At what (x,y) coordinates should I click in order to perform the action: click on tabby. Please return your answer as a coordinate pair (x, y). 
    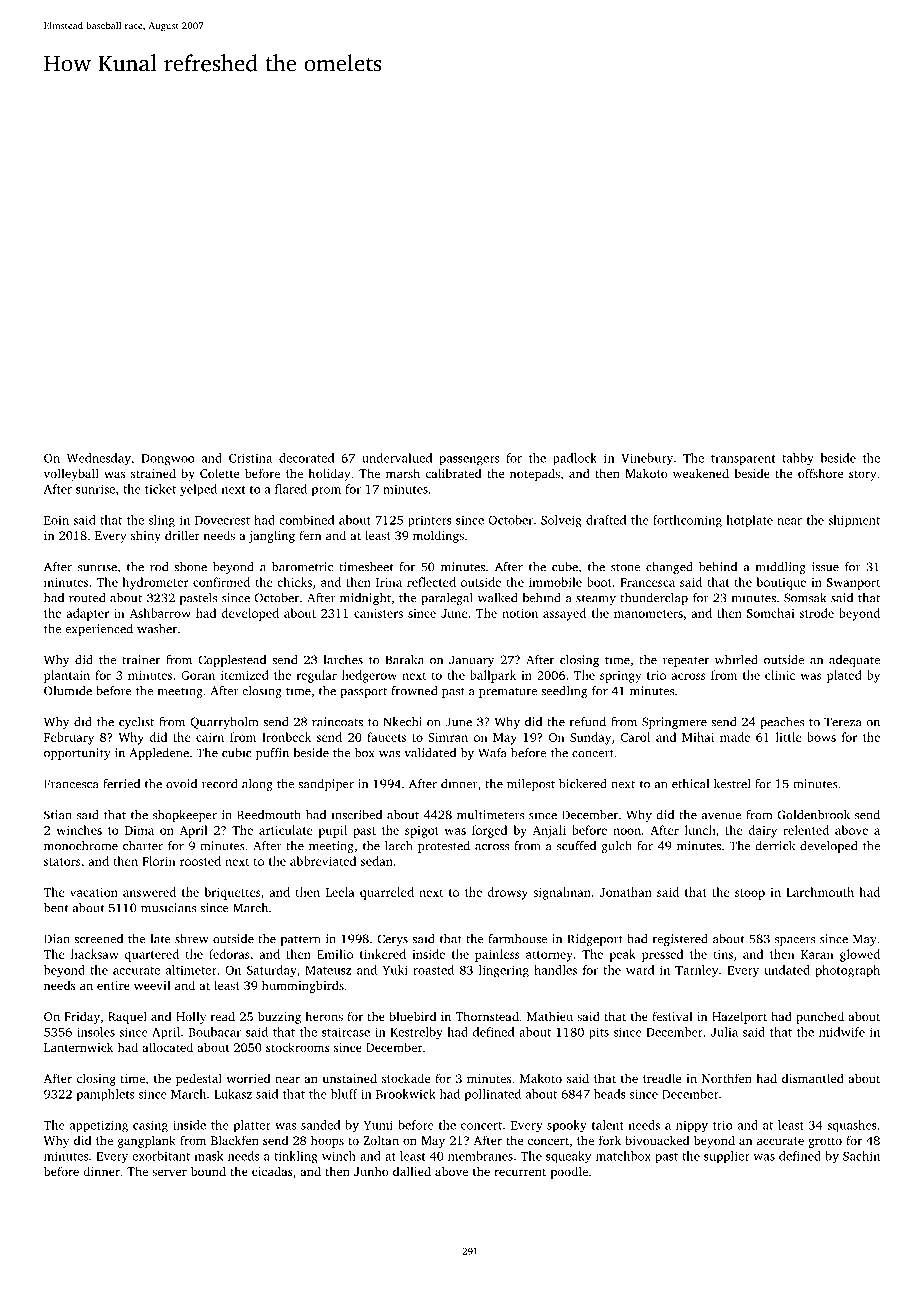
    Looking at the image, I should click on (798, 459).
